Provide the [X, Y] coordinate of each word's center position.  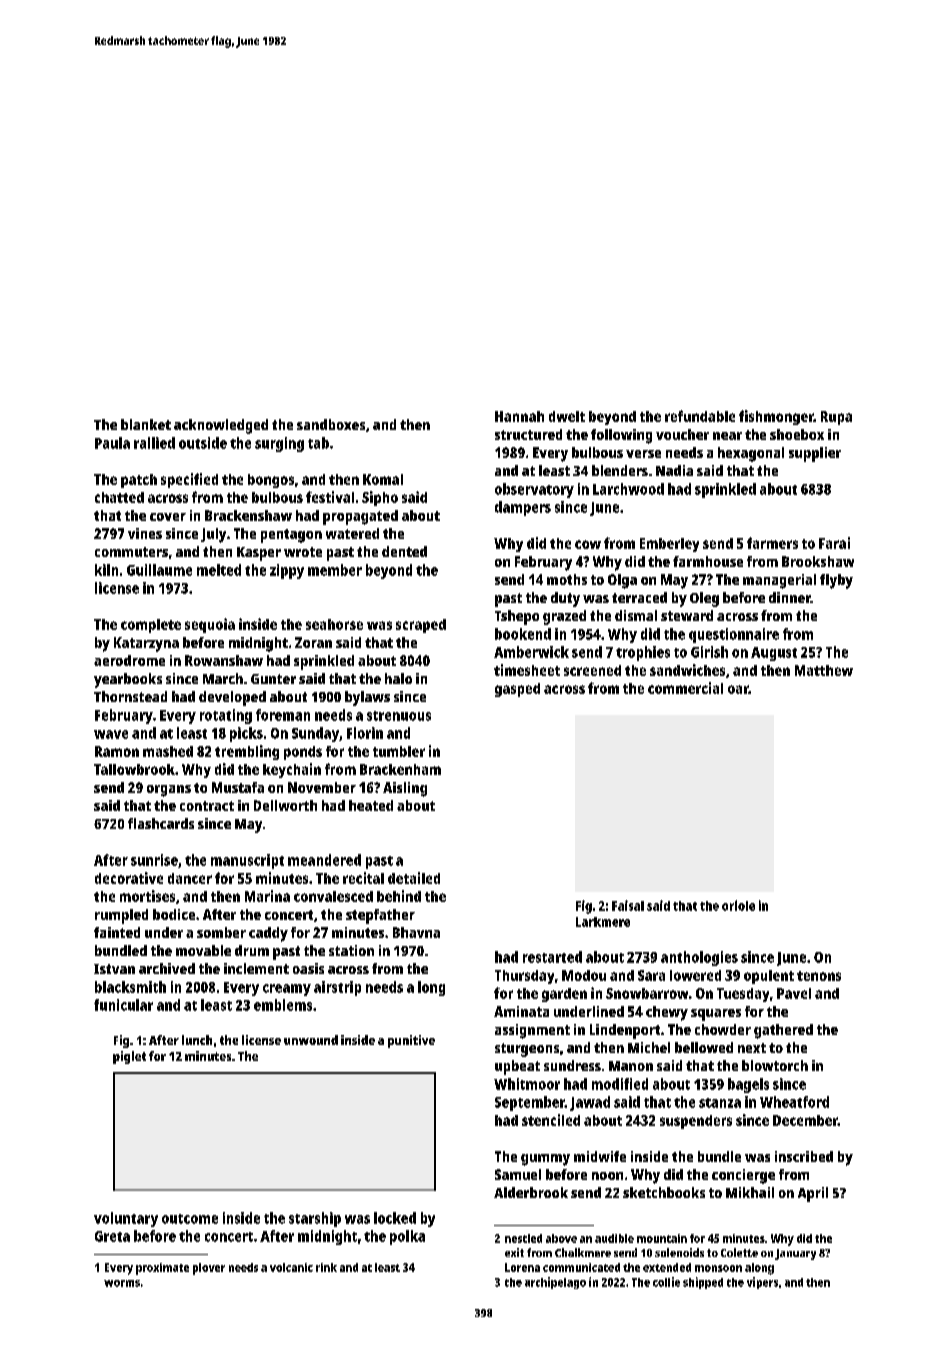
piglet [129, 1057]
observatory [534, 490]
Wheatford [794, 1102]
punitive [411, 1041]
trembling [247, 752]
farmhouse [708, 561]
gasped [517, 690]
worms [122, 1283]
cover [168, 517]
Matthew [824, 670]
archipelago [555, 1283]
